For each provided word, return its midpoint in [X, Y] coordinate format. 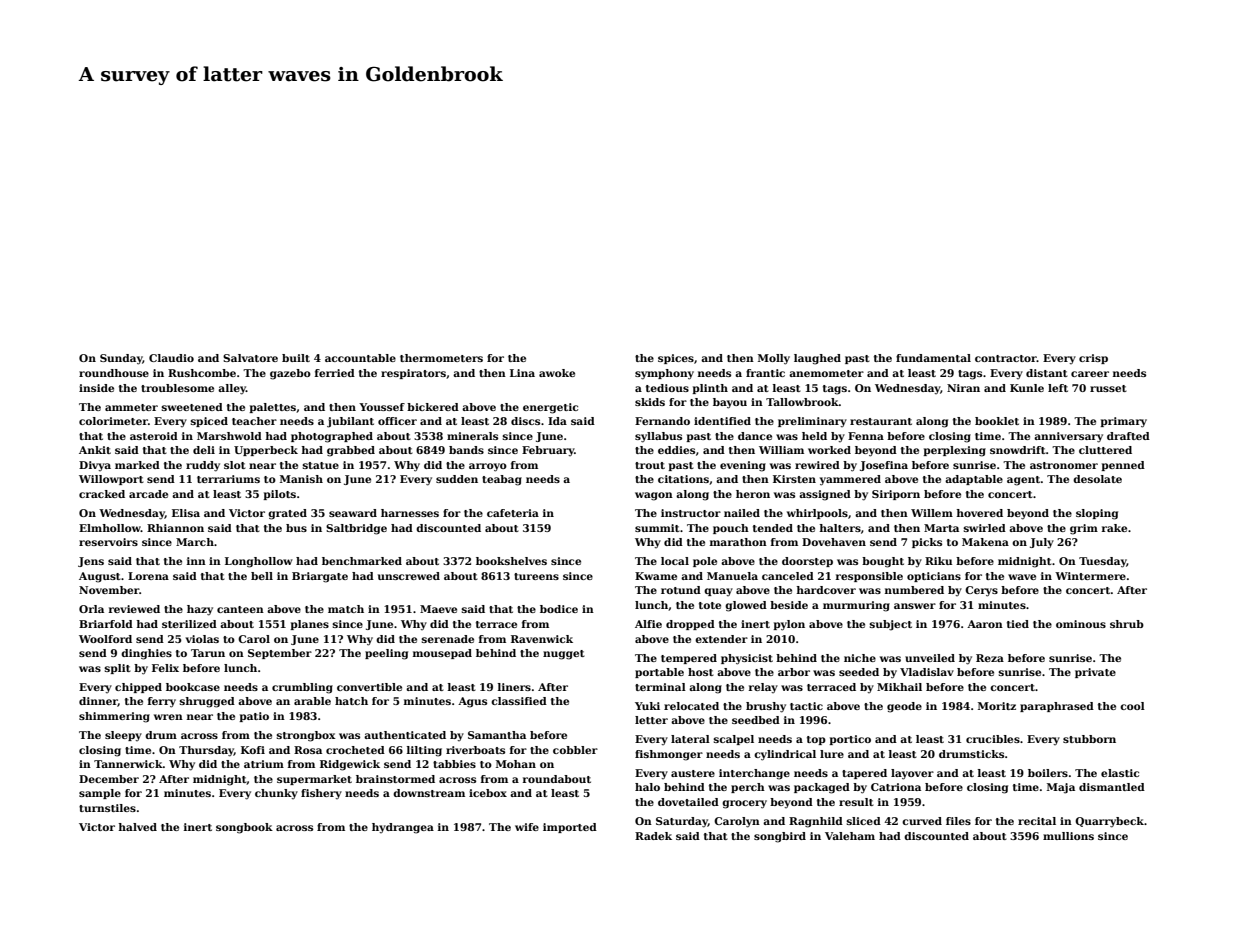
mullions [1068, 836]
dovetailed [688, 802]
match [346, 609]
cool [1132, 706]
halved [138, 827]
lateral [690, 739]
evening [743, 466]
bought [883, 562]
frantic [765, 373]
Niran [963, 388]
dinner [98, 702]
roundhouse [114, 373]
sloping [1097, 514]
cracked [102, 494]
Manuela [732, 576]
